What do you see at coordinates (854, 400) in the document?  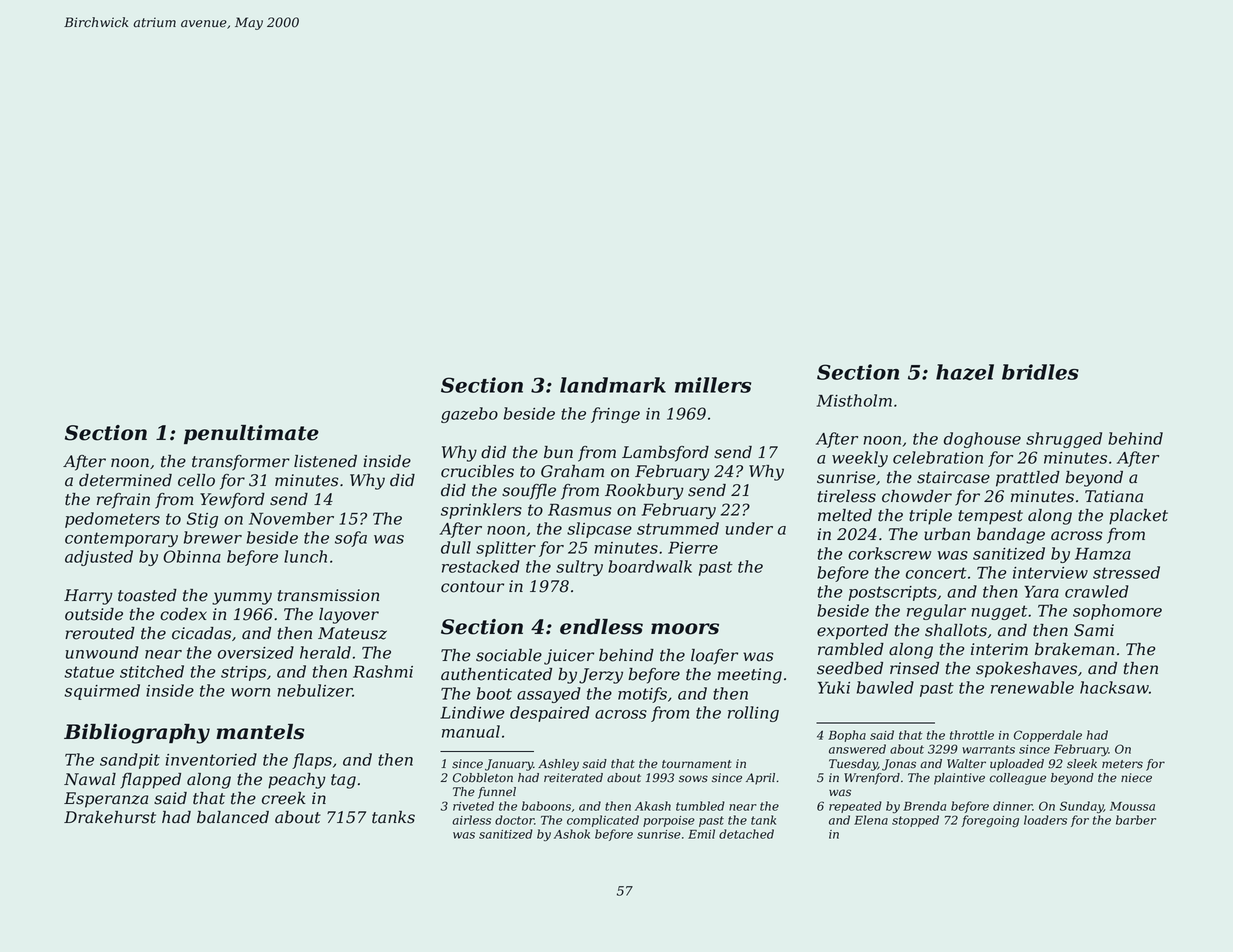 I see `Mistholm` at bounding box center [854, 400].
